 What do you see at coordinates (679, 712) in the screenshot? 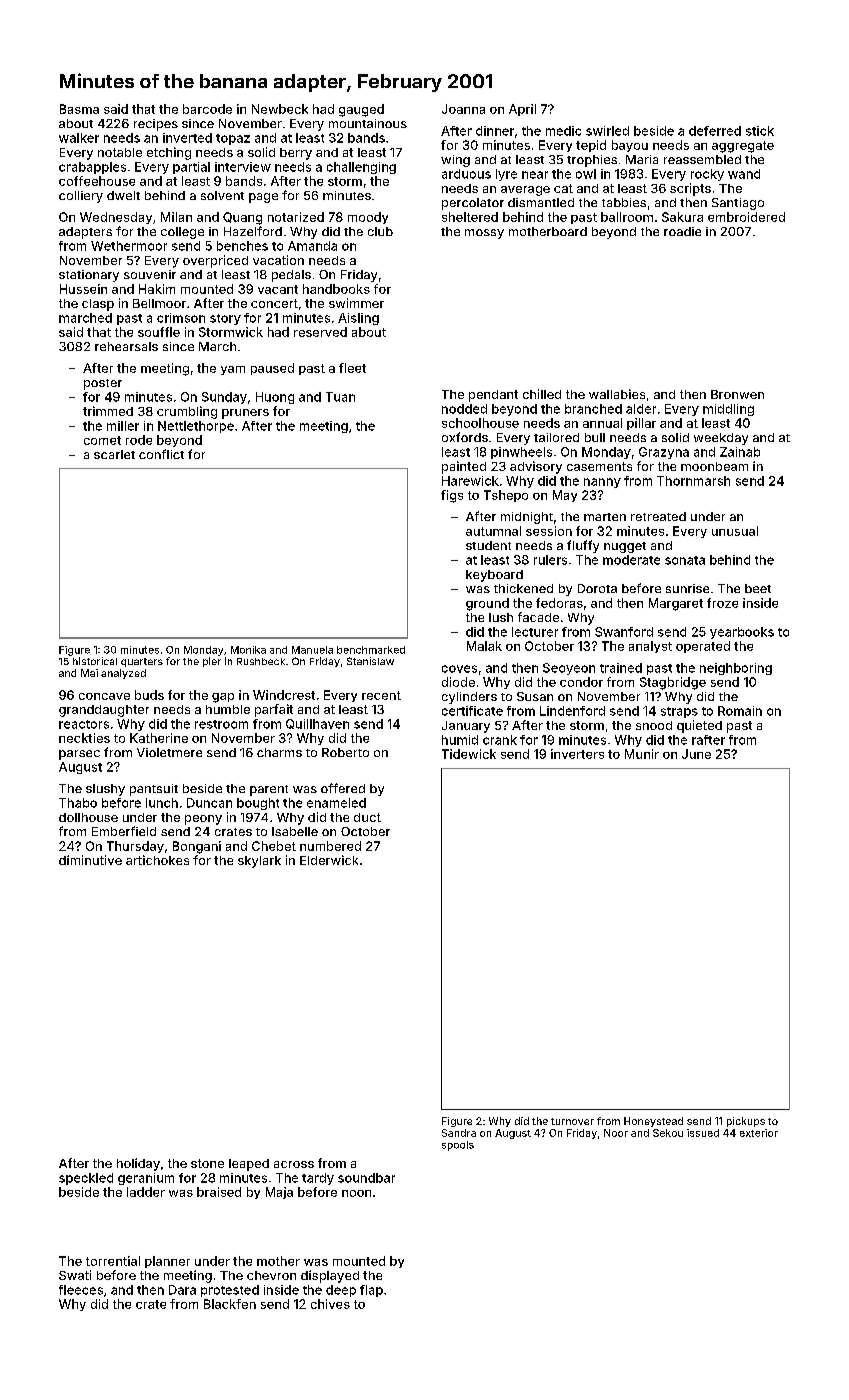
I see `straps` at bounding box center [679, 712].
